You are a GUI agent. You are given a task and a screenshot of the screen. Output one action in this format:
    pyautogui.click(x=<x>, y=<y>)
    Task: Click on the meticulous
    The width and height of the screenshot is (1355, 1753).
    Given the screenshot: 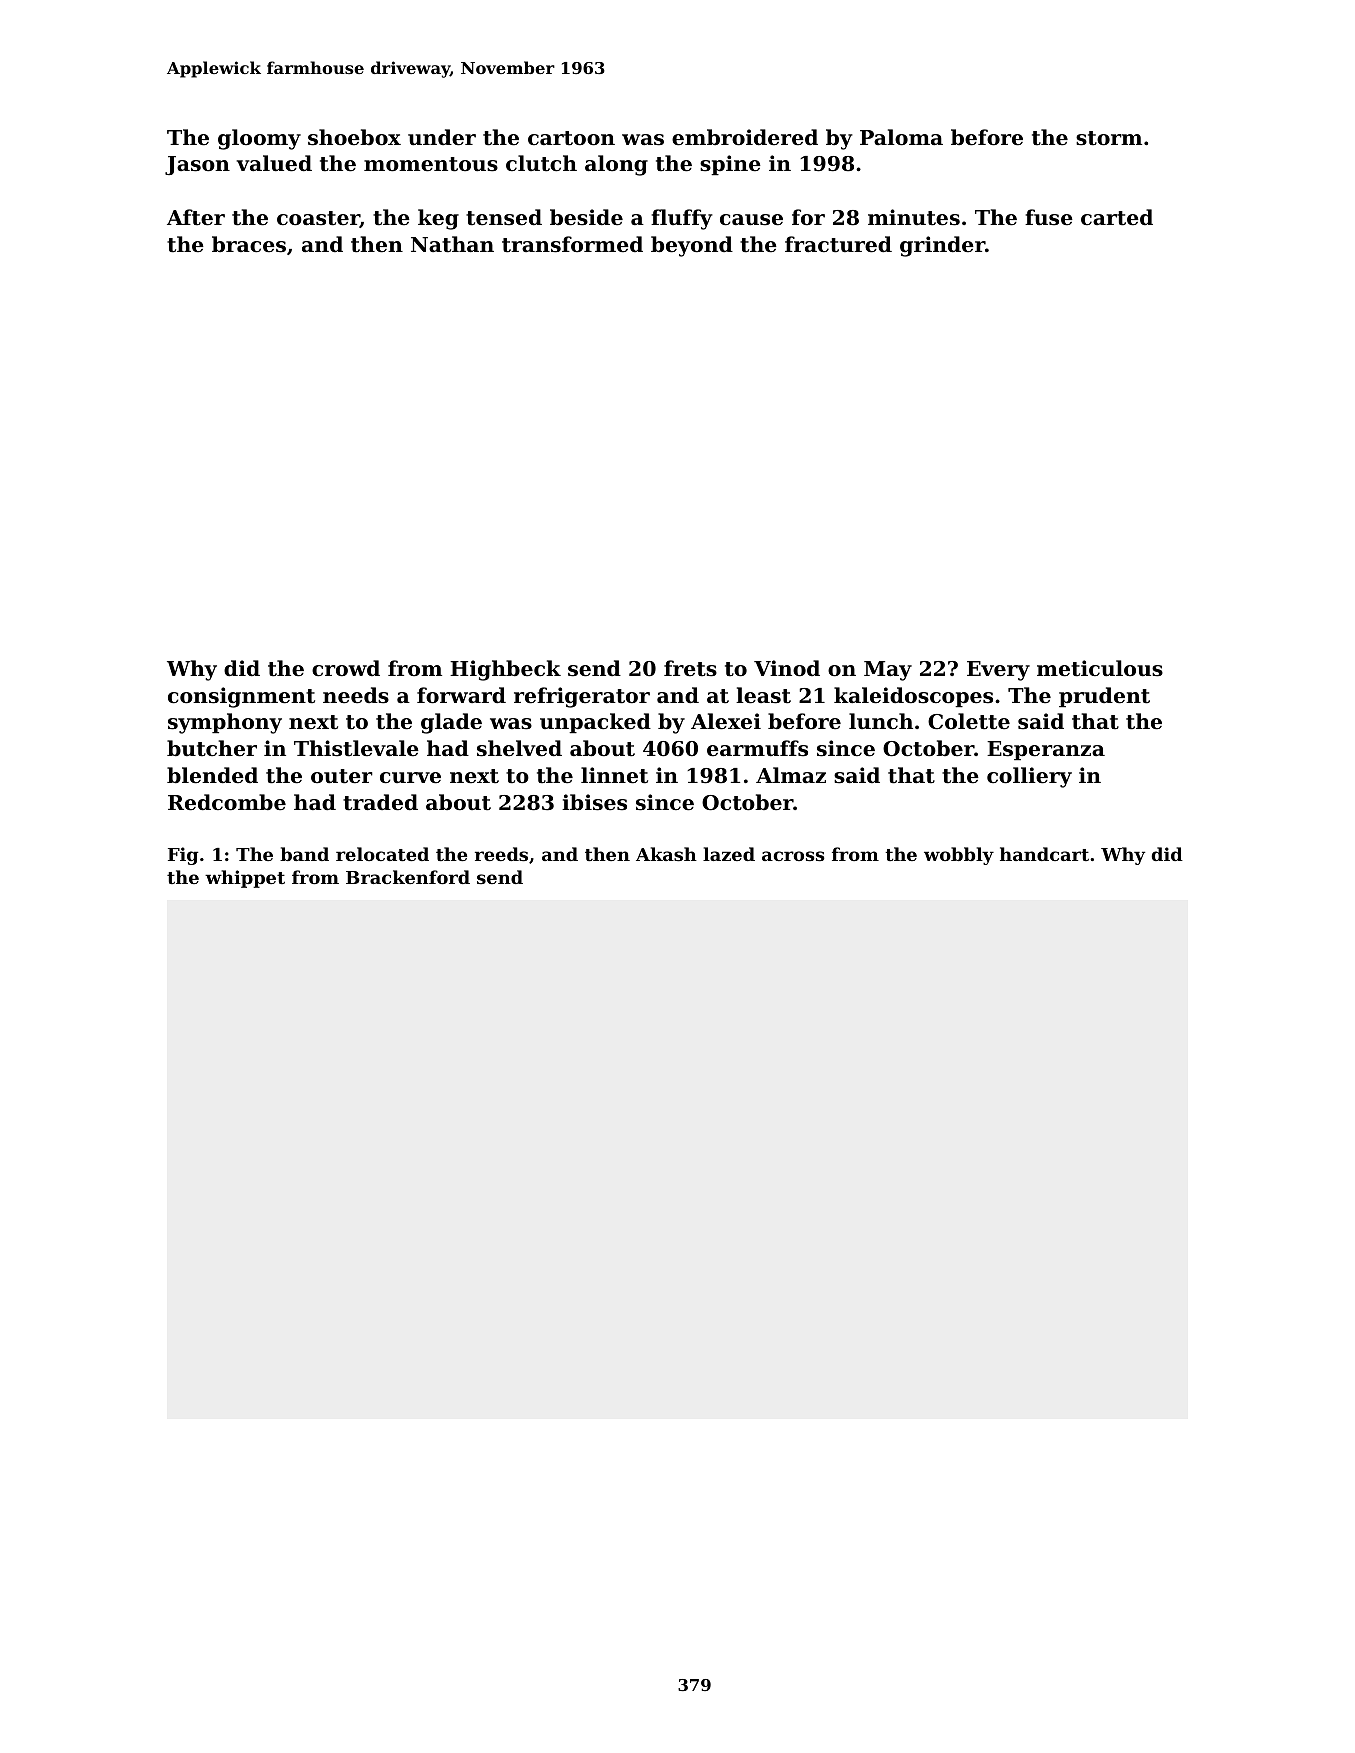 What is the action you would take?
    pyautogui.click(x=1100, y=668)
